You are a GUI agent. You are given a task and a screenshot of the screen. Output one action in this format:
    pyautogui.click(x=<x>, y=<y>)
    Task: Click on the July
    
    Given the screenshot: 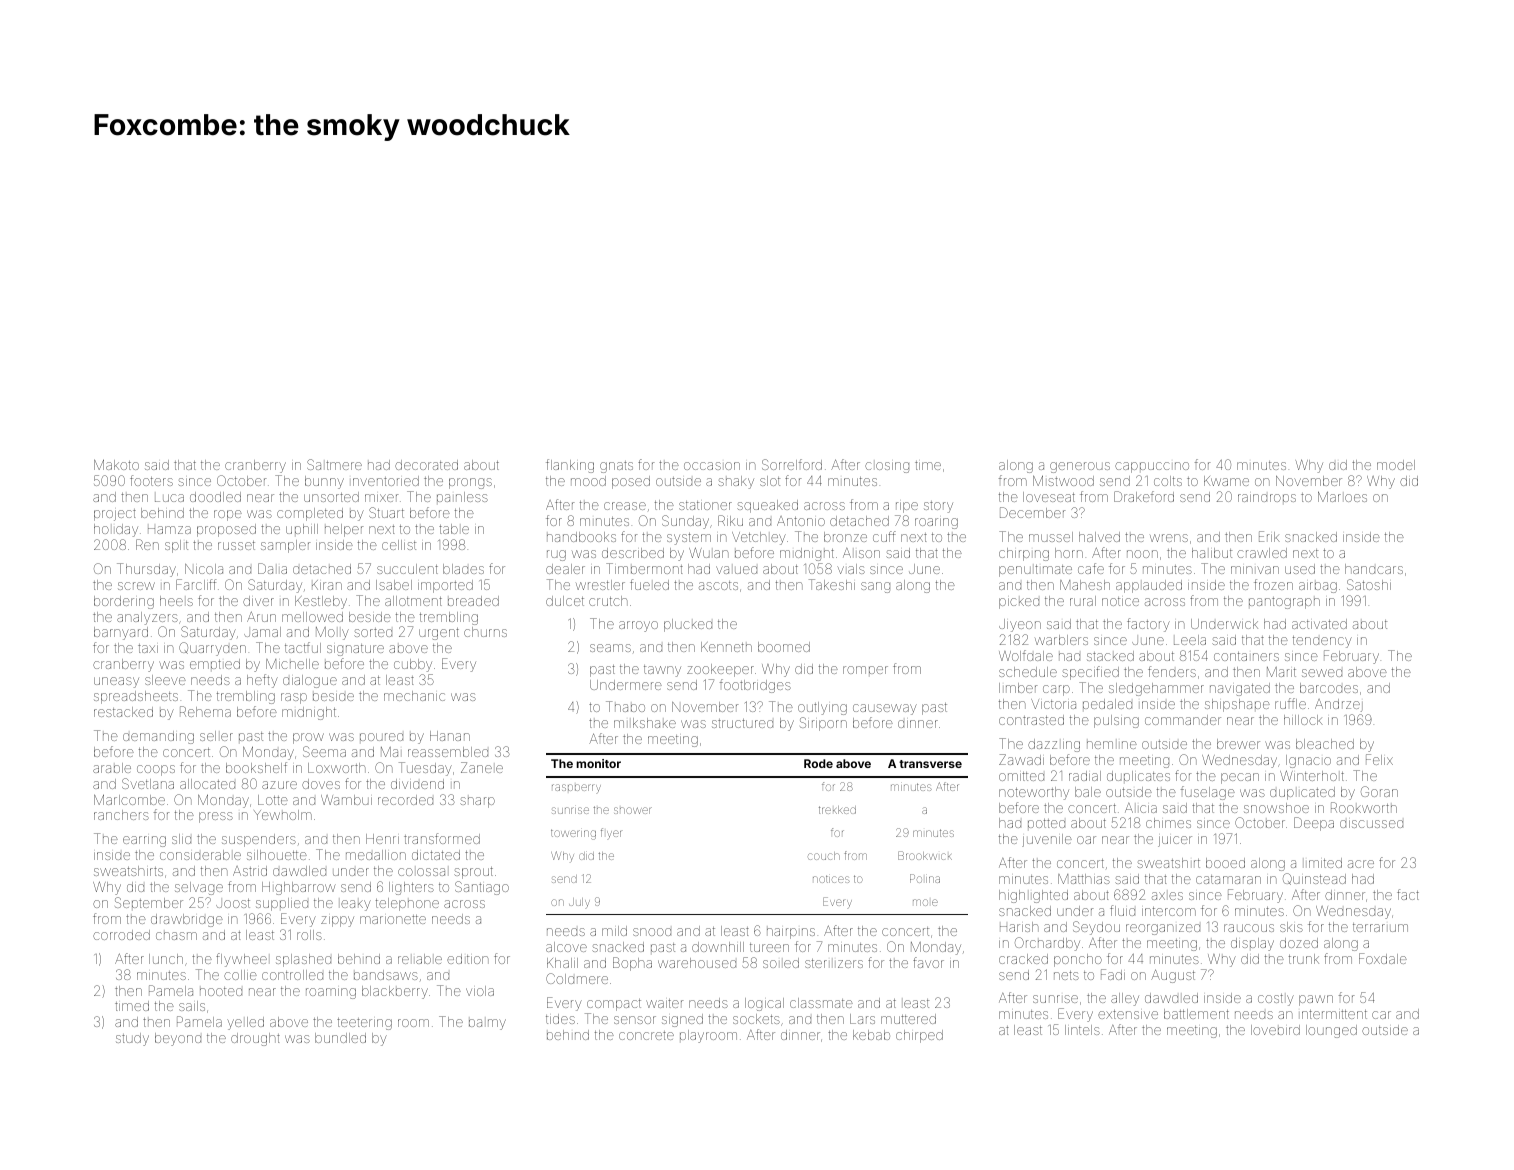 What is the action you would take?
    pyautogui.click(x=579, y=903)
